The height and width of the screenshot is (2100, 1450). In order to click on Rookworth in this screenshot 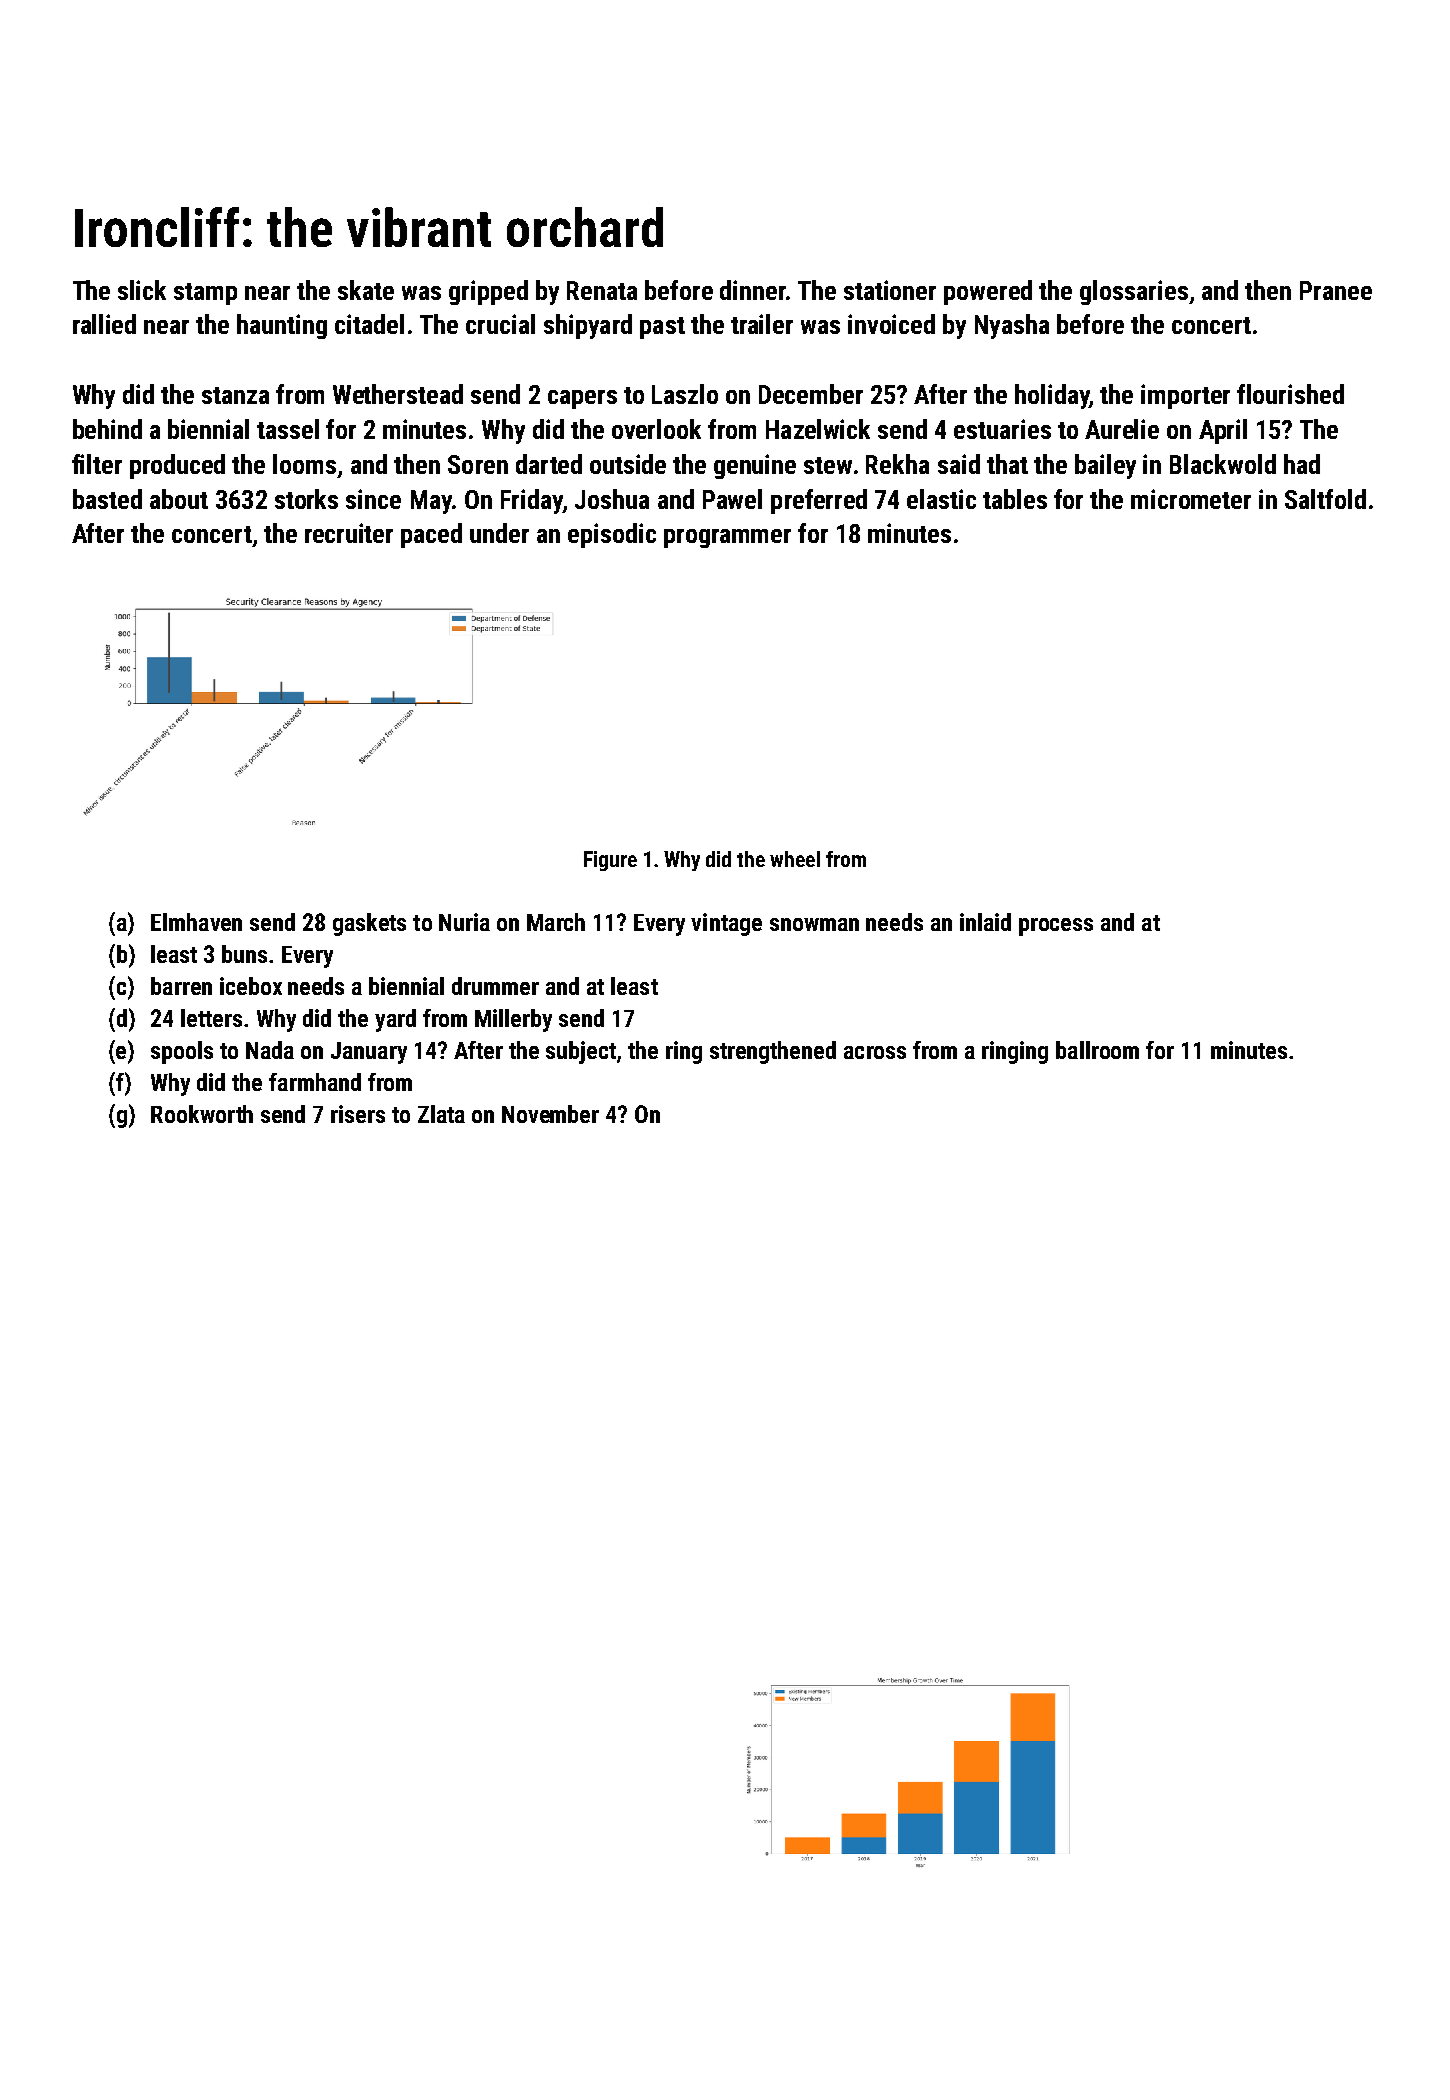, I will do `click(202, 1114)`.
